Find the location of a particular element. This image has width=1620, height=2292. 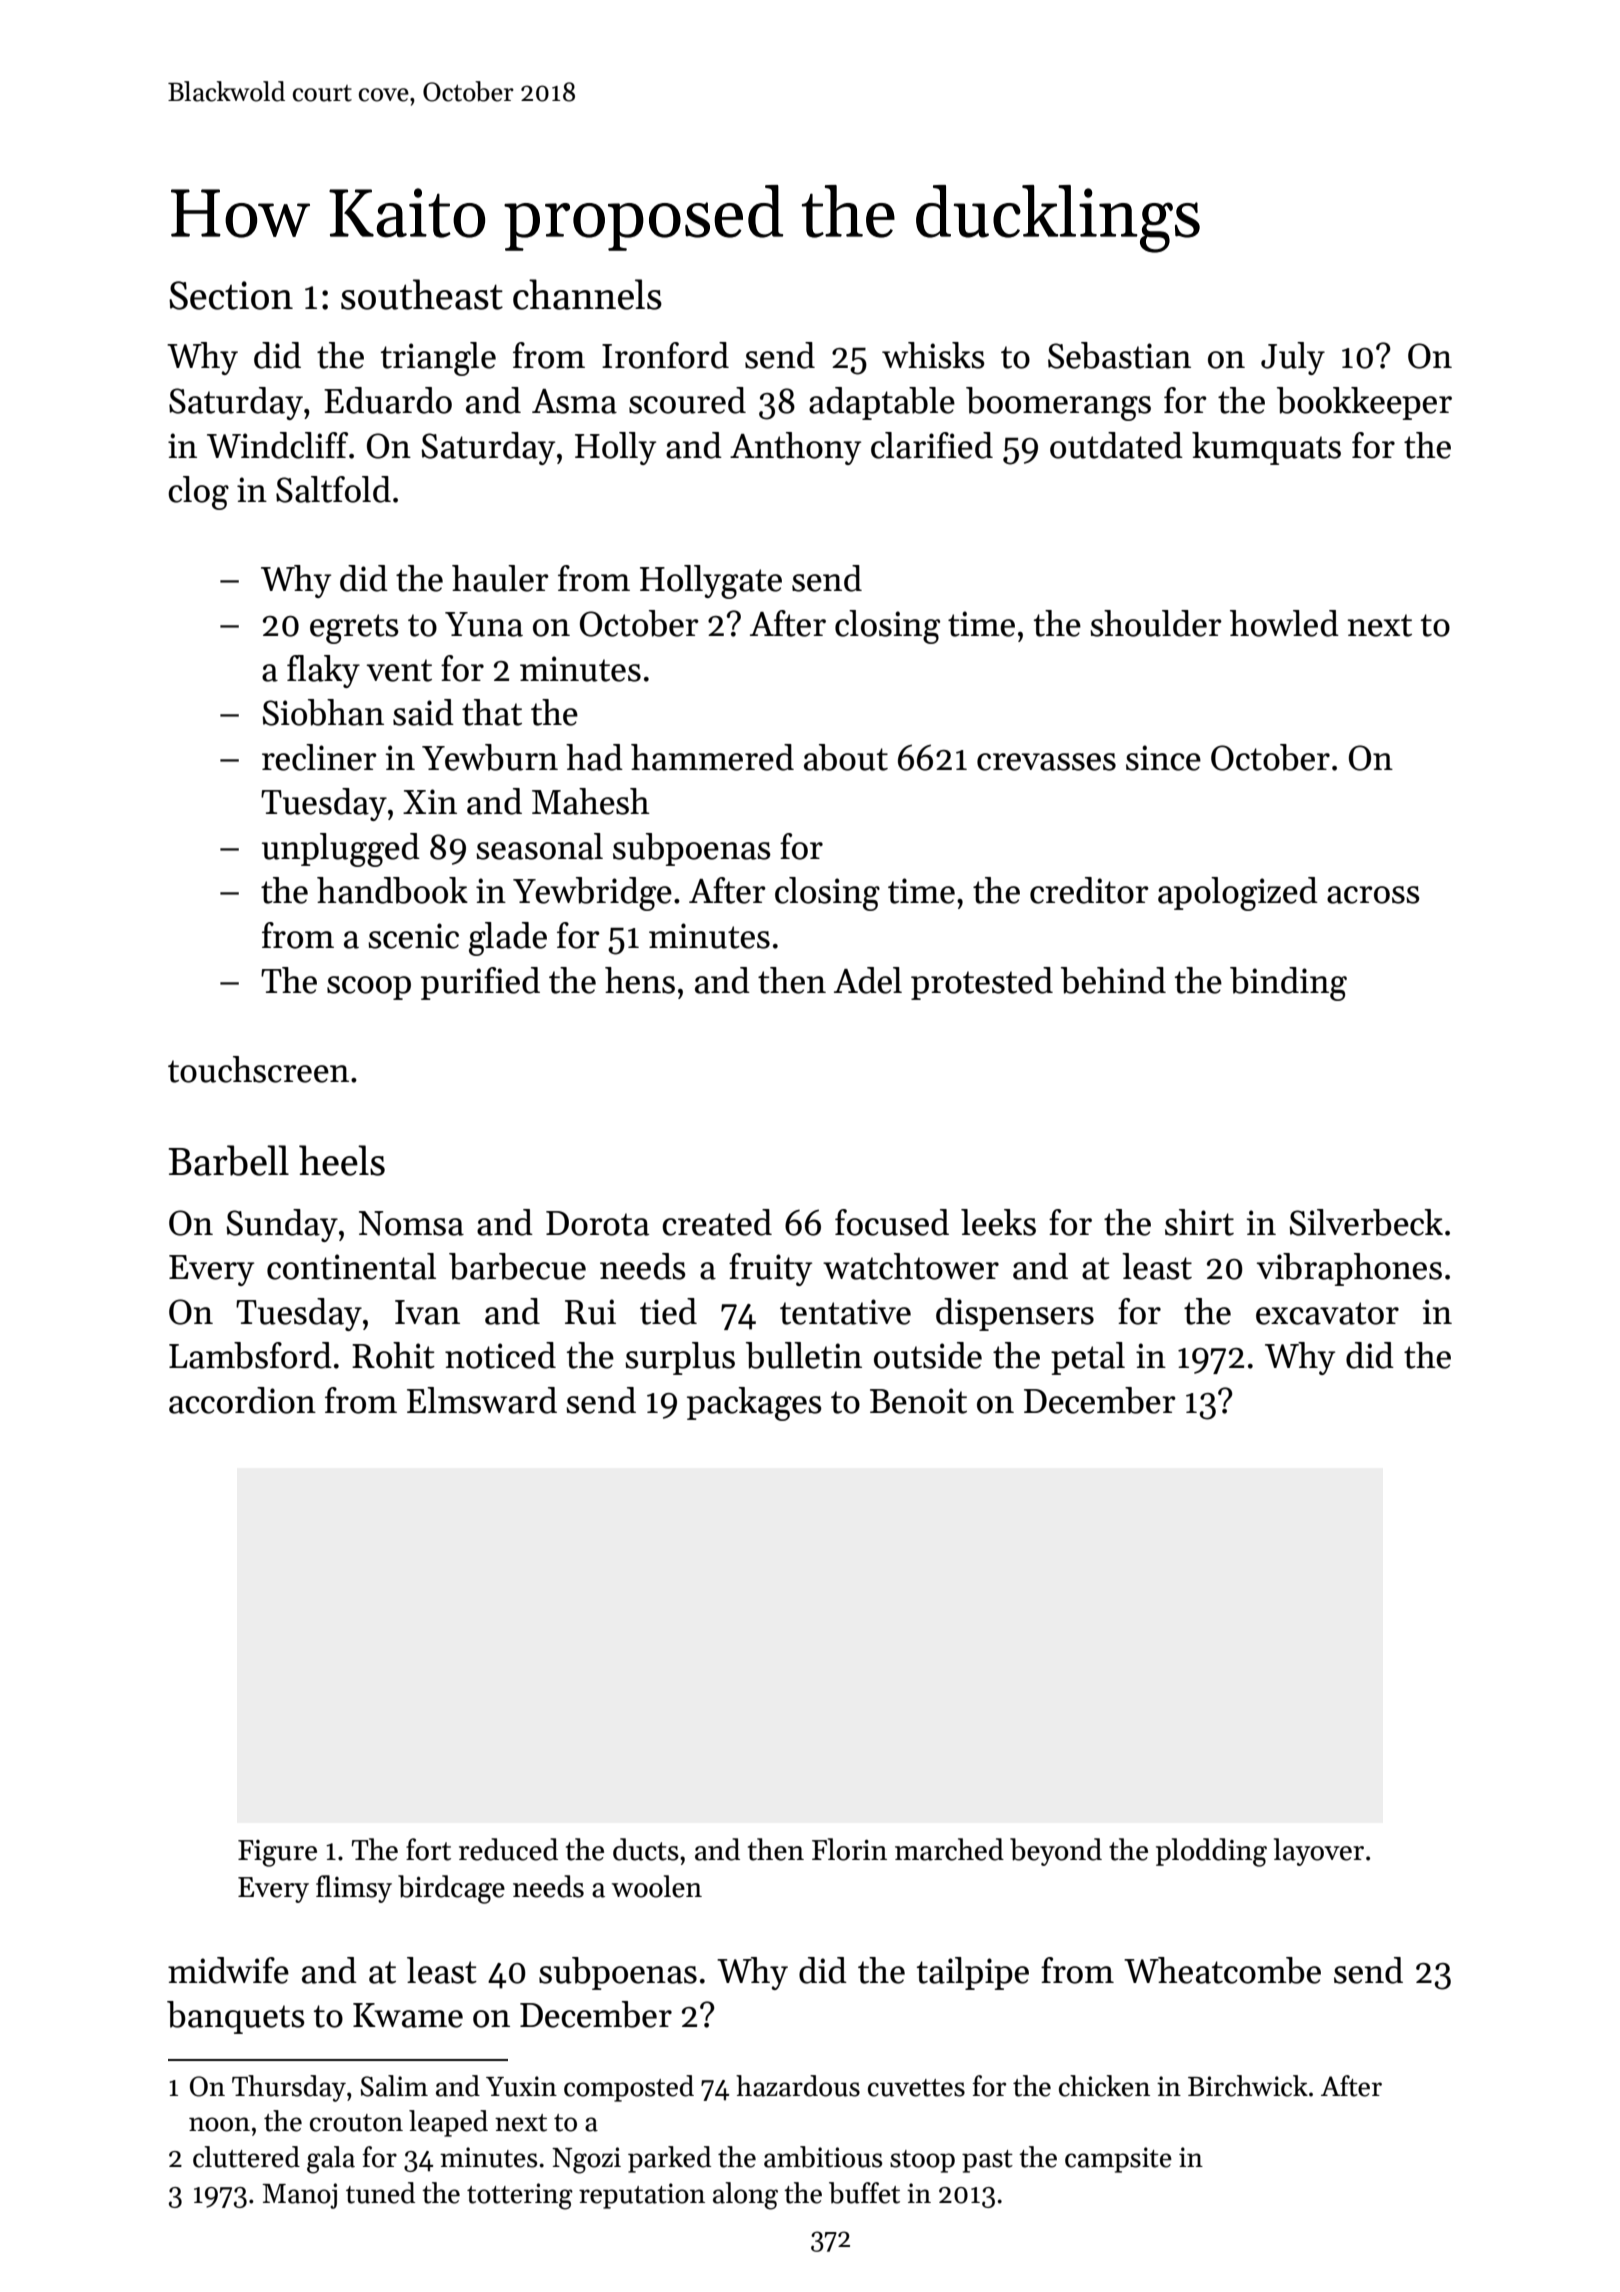

seasonal is located at coordinates (539, 846).
